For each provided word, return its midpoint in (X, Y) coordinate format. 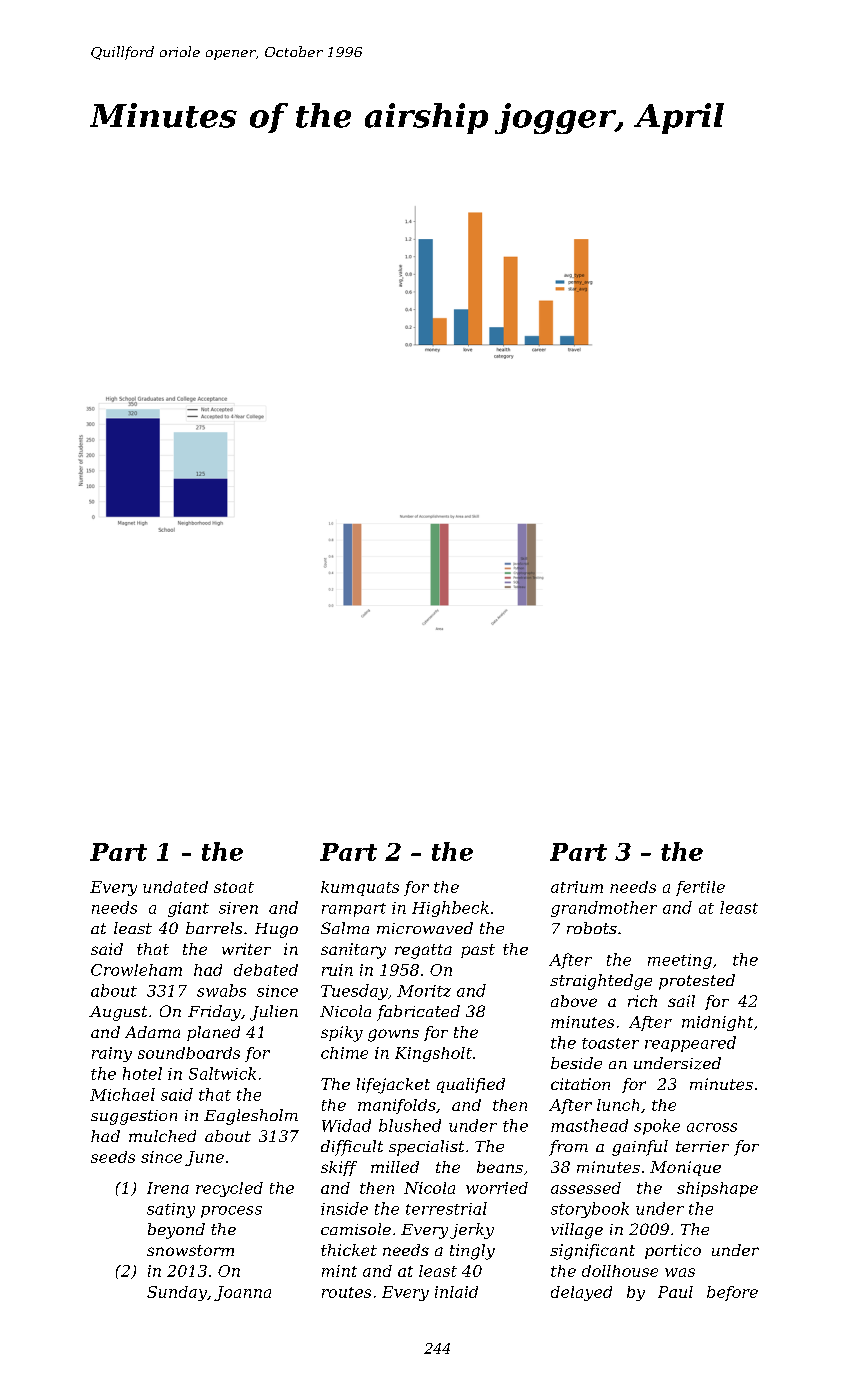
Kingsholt (433, 1054)
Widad (346, 1125)
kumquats (360, 888)
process (231, 1212)
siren (238, 908)
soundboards (189, 1053)
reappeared (690, 1044)
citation (580, 1084)
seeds (113, 1157)
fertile (700, 888)
